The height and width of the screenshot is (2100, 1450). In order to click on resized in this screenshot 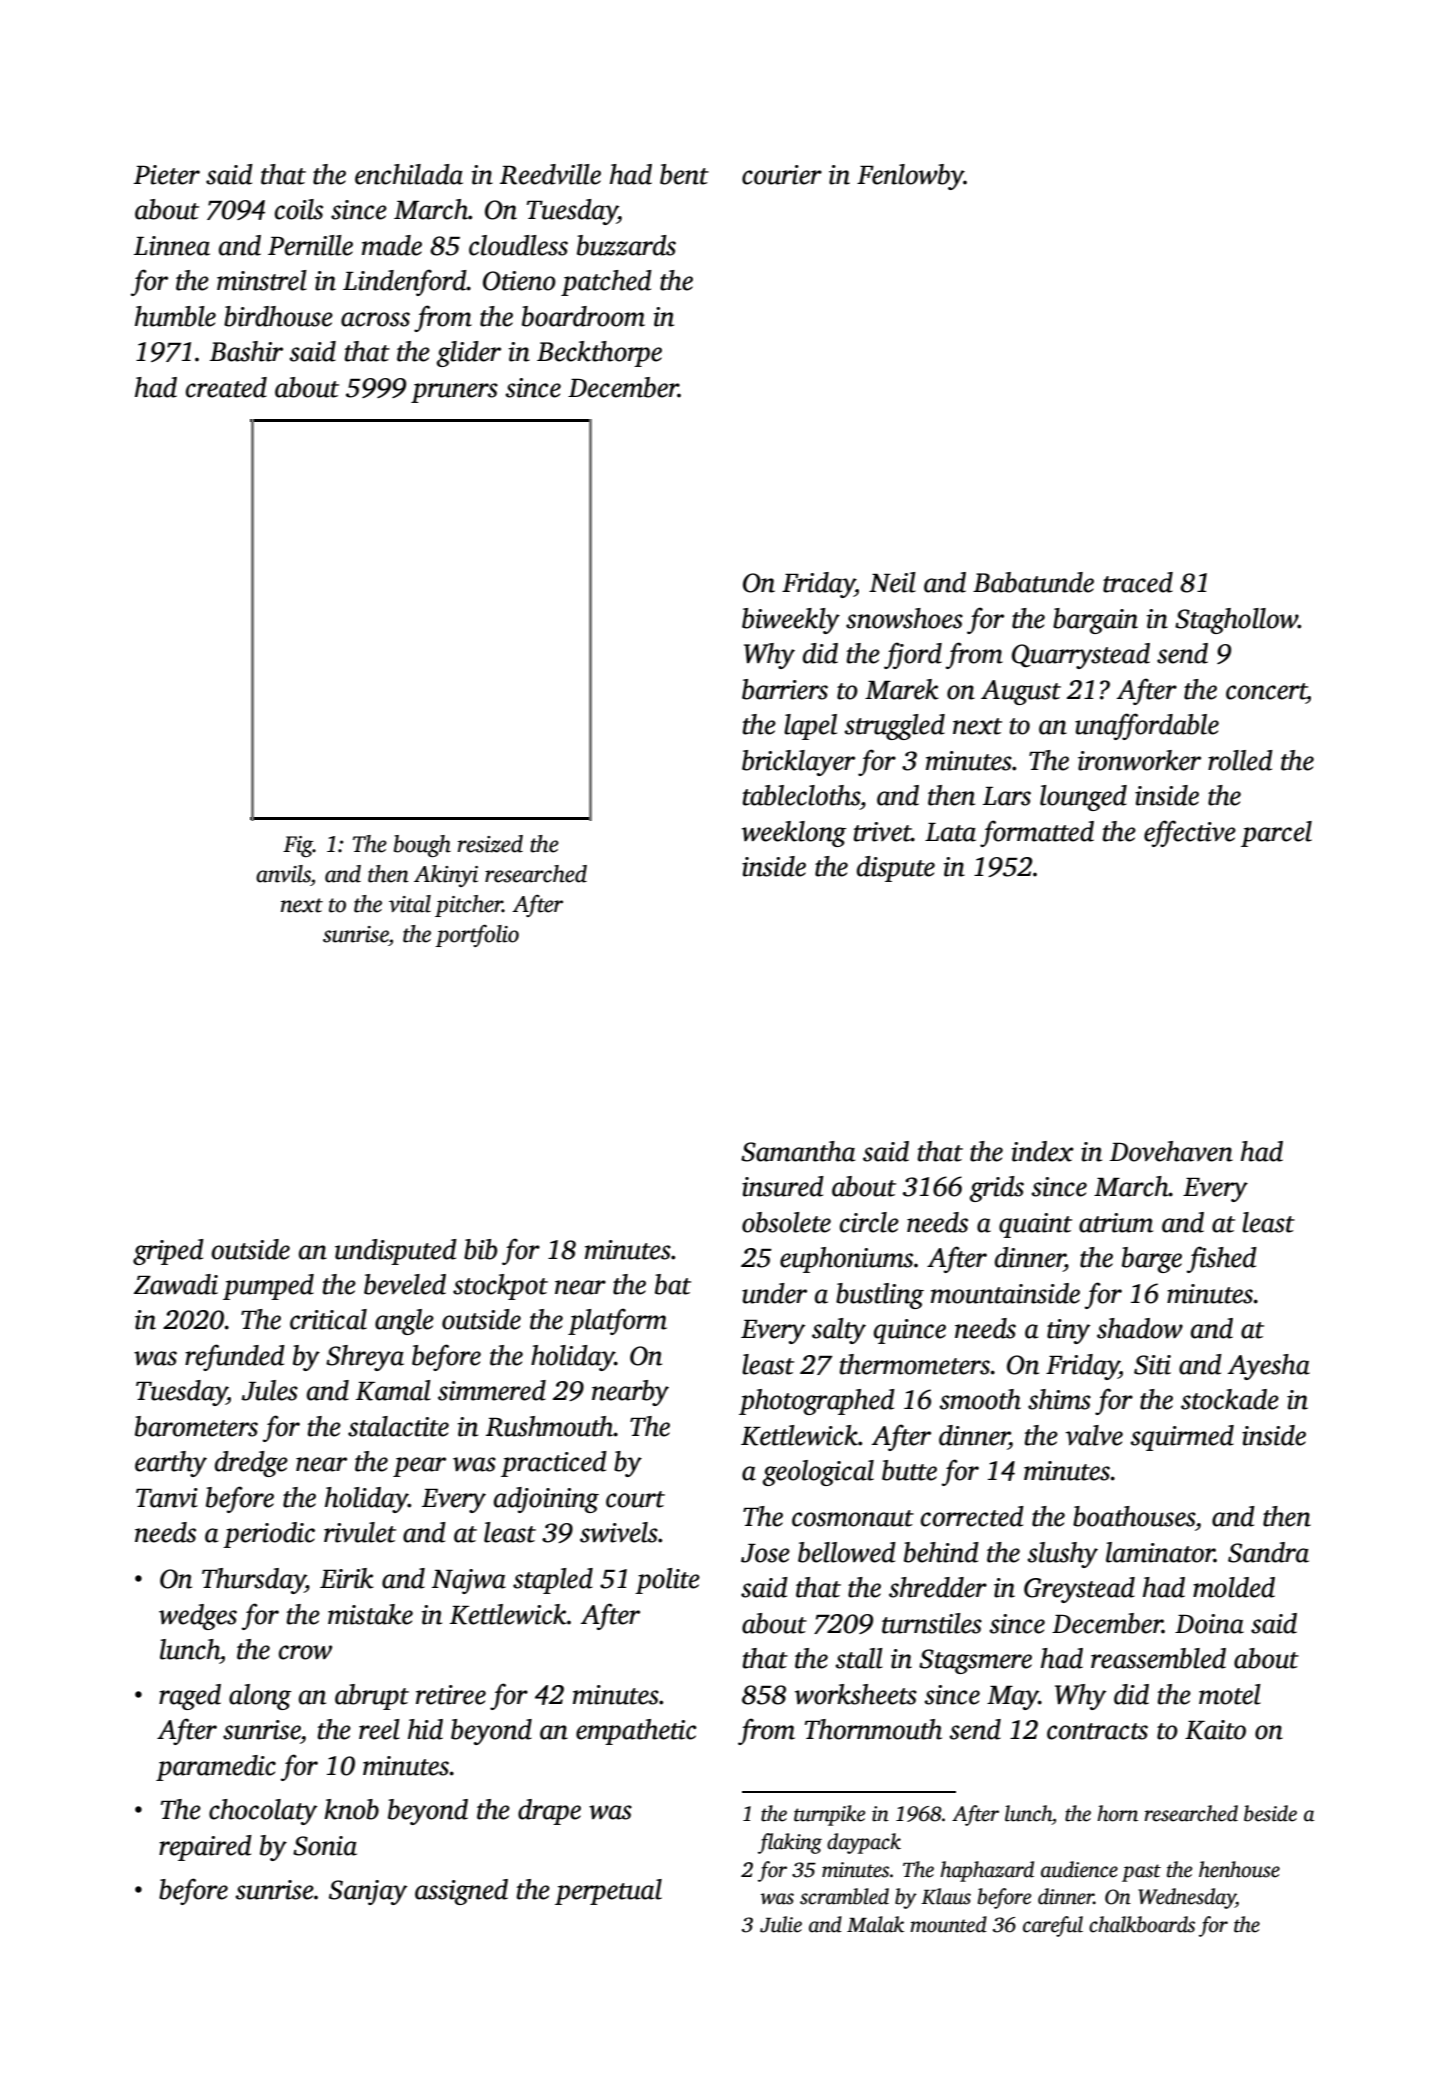, I will do `click(490, 844)`.
